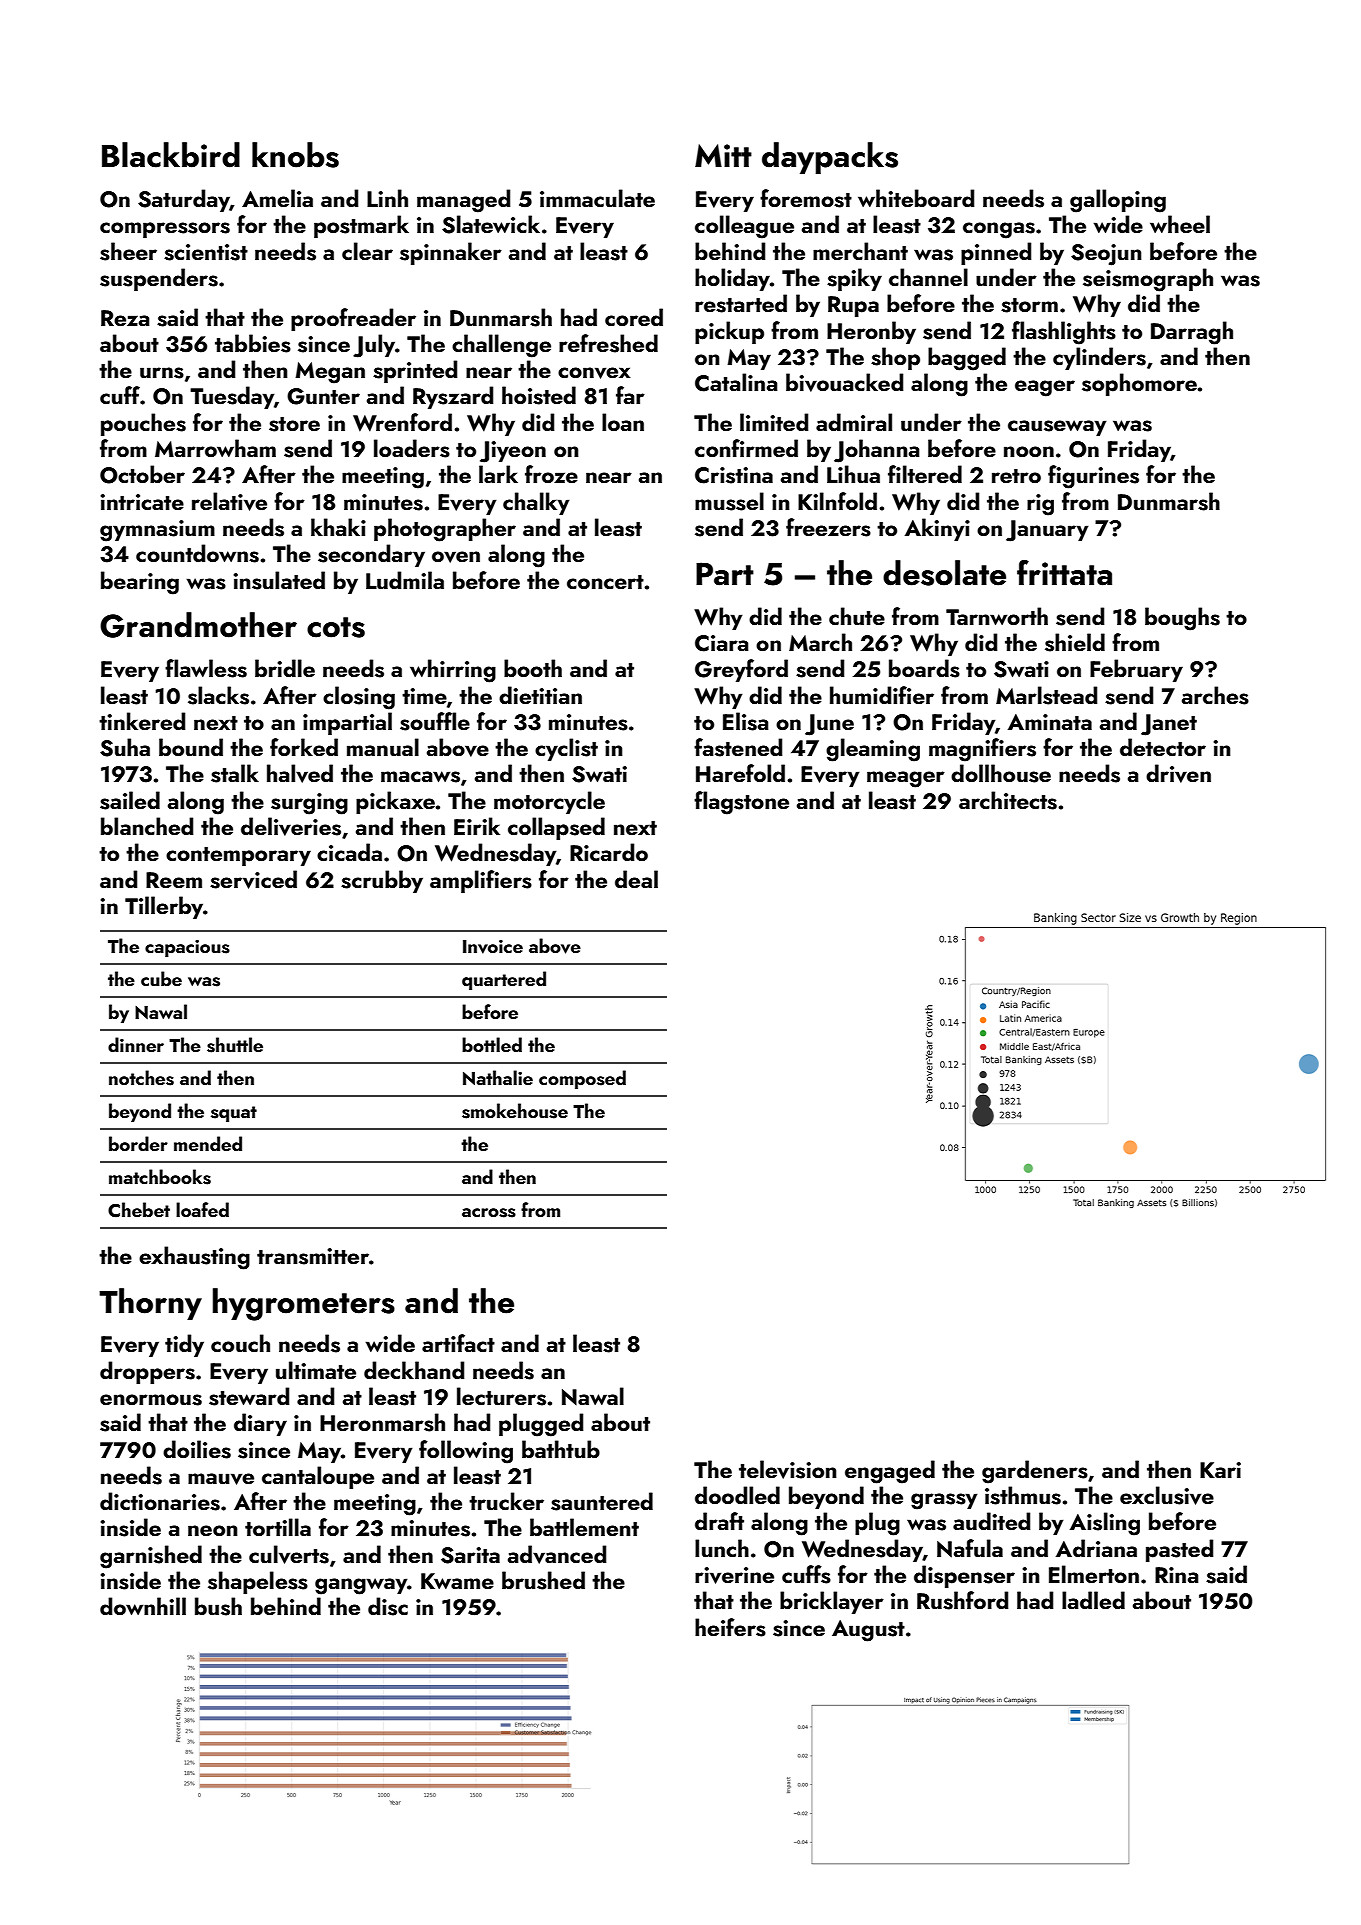 Image resolution: width=1361 pixels, height=1925 pixels. What do you see at coordinates (605, 582) in the image?
I see `concert` at bounding box center [605, 582].
